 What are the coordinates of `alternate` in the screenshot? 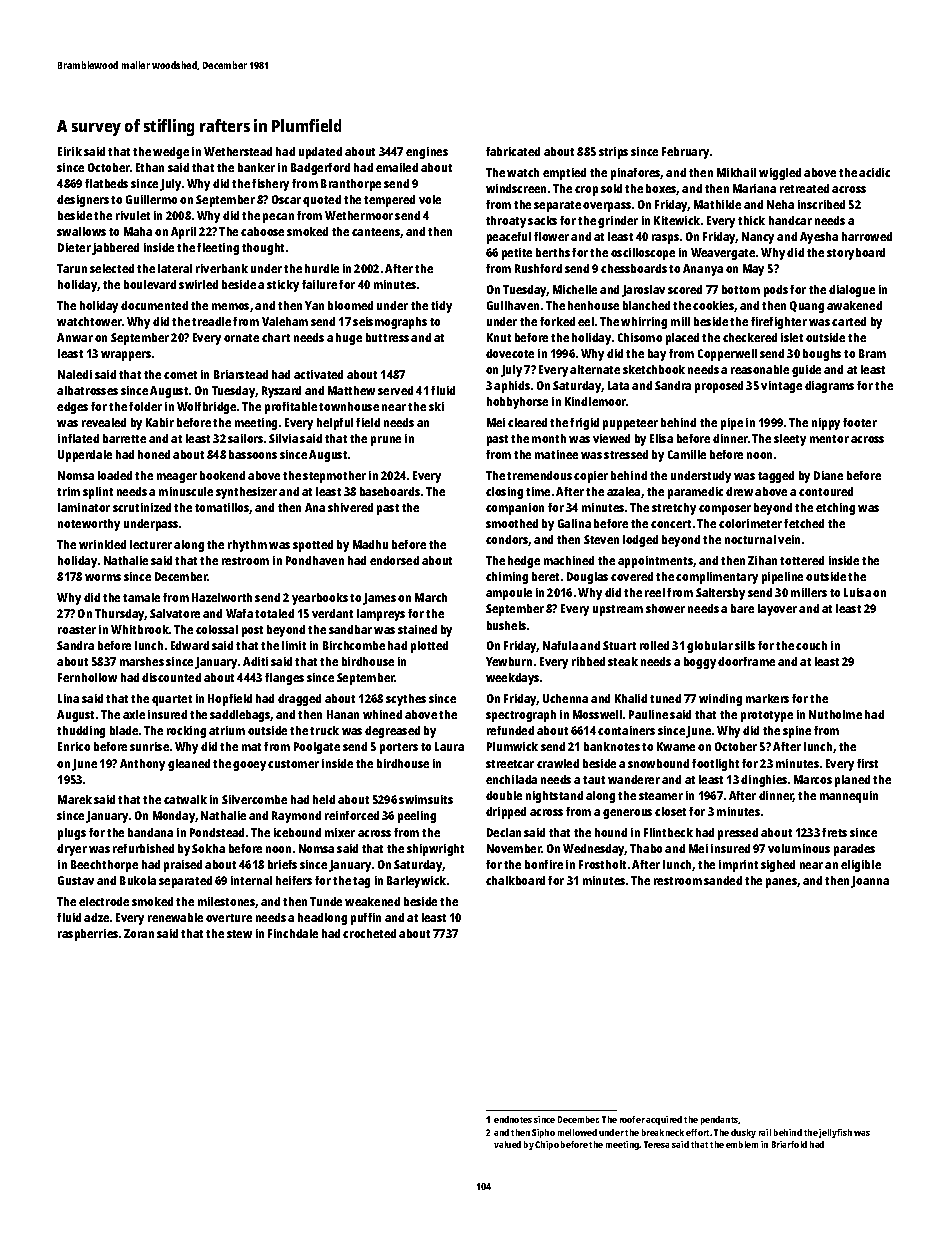 It's located at (595, 369).
